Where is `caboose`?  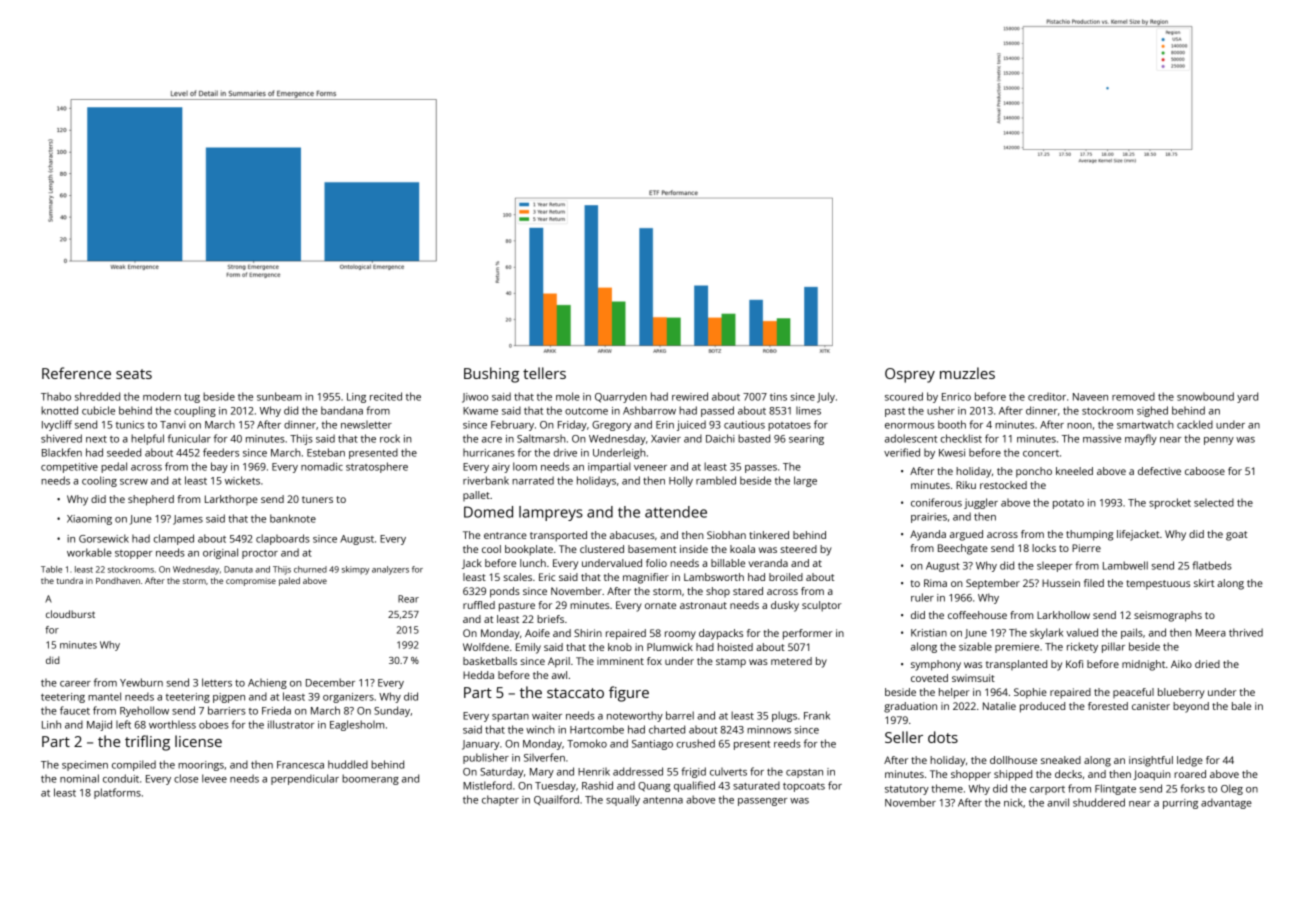 caboose is located at coordinates (1205, 471).
